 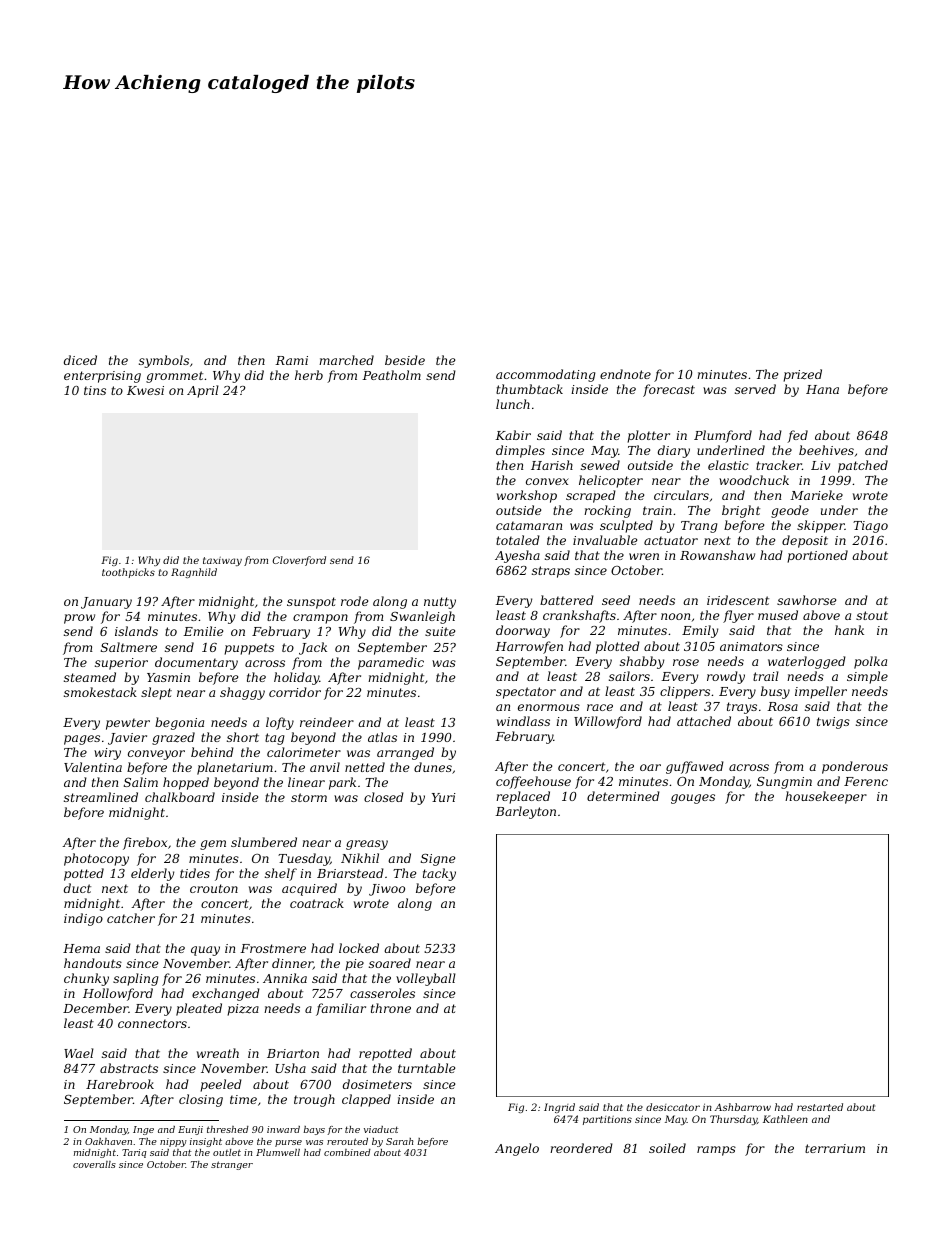 I want to click on prized, so click(x=802, y=375).
